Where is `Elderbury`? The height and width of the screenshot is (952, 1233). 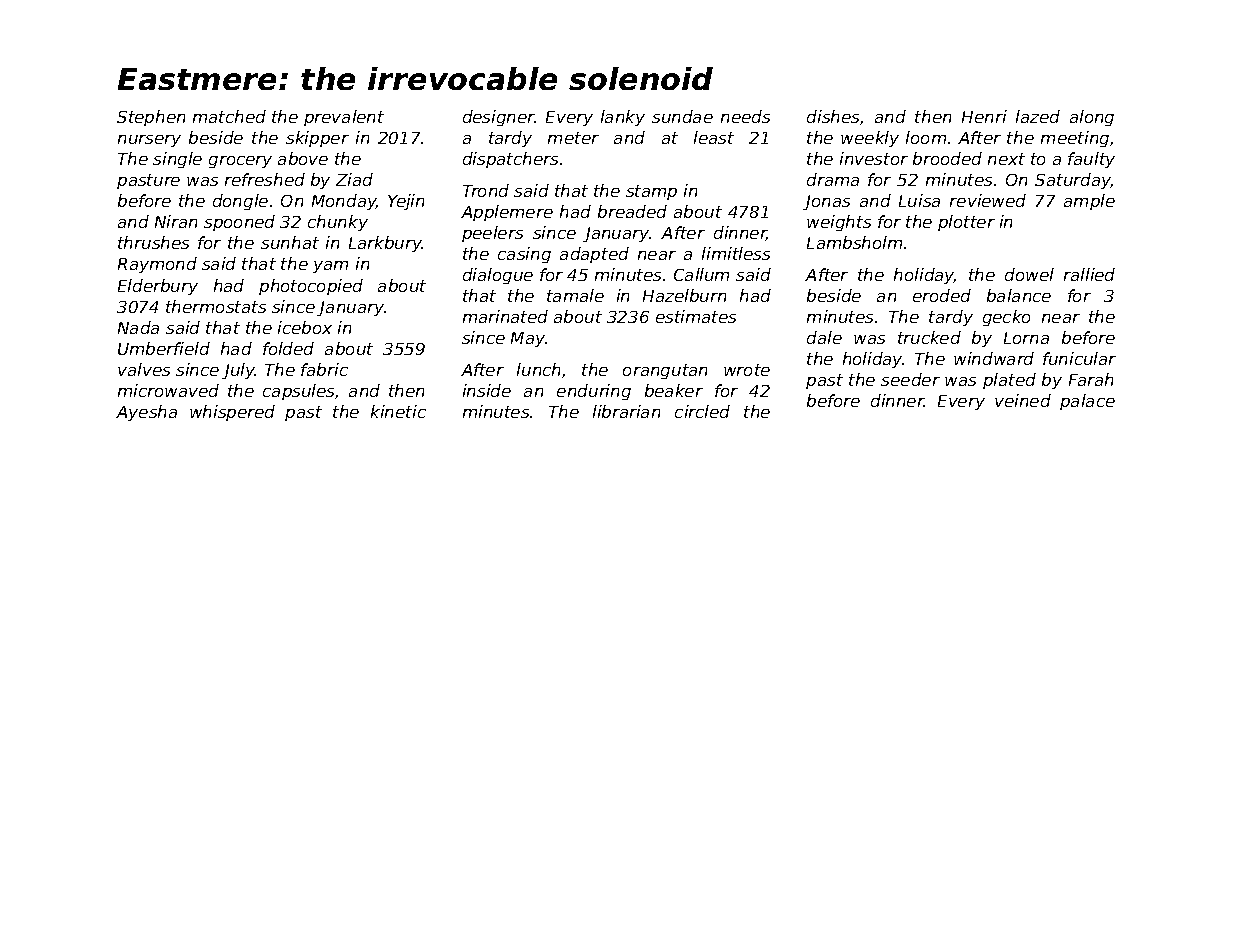
Elderbury is located at coordinates (158, 287).
